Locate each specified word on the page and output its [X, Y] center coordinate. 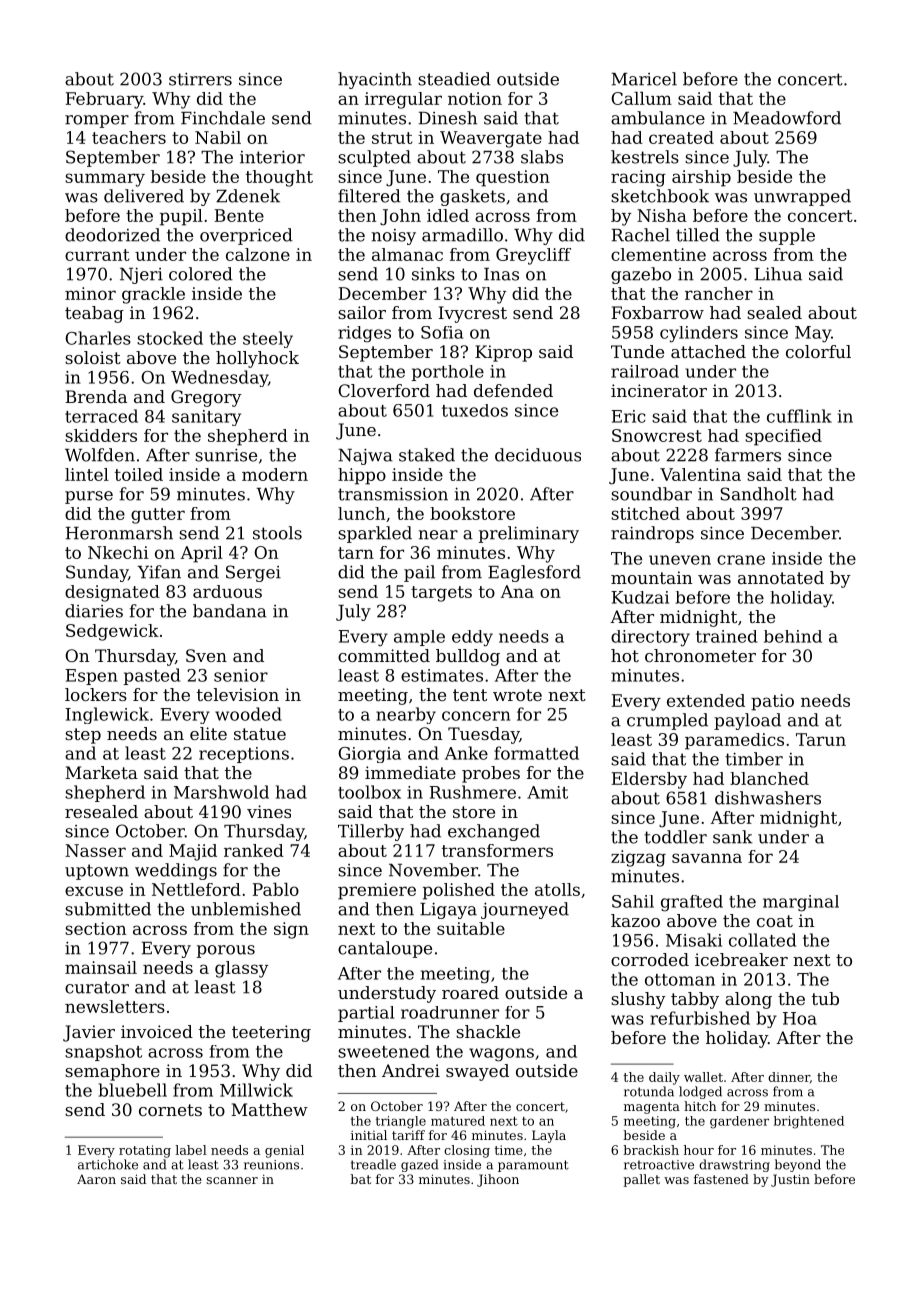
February [104, 100]
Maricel [644, 79]
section [95, 928]
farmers [748, 455]
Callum [641, 98]
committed [384, 655]
